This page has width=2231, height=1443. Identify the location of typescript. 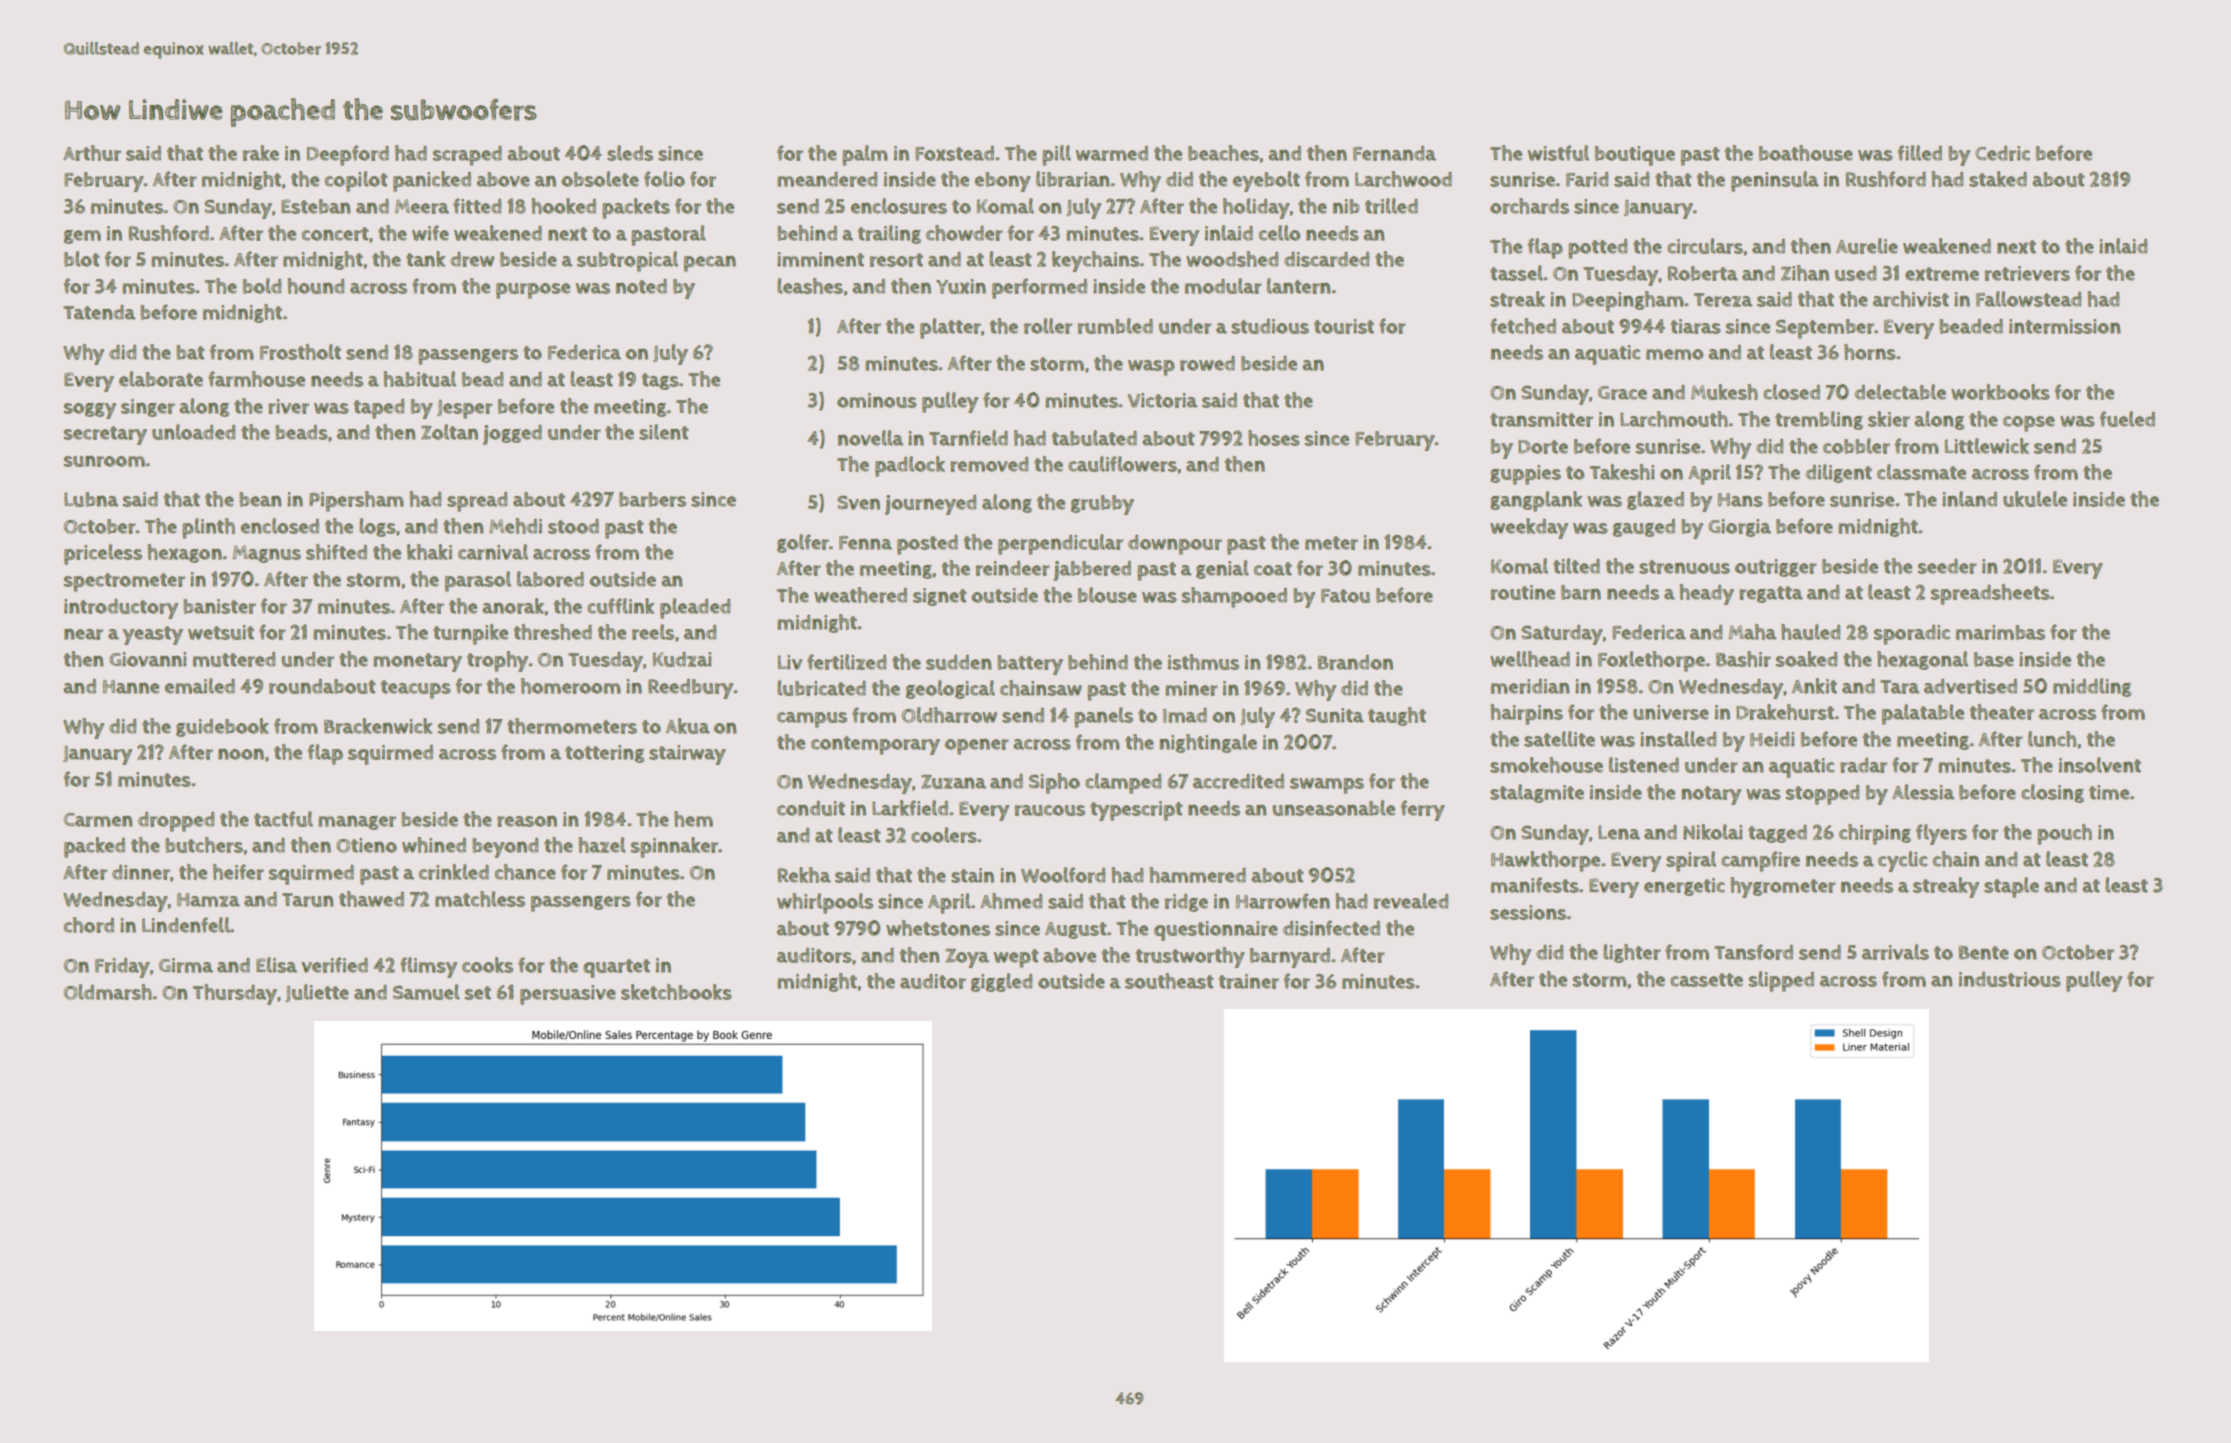
(1136, 811).
